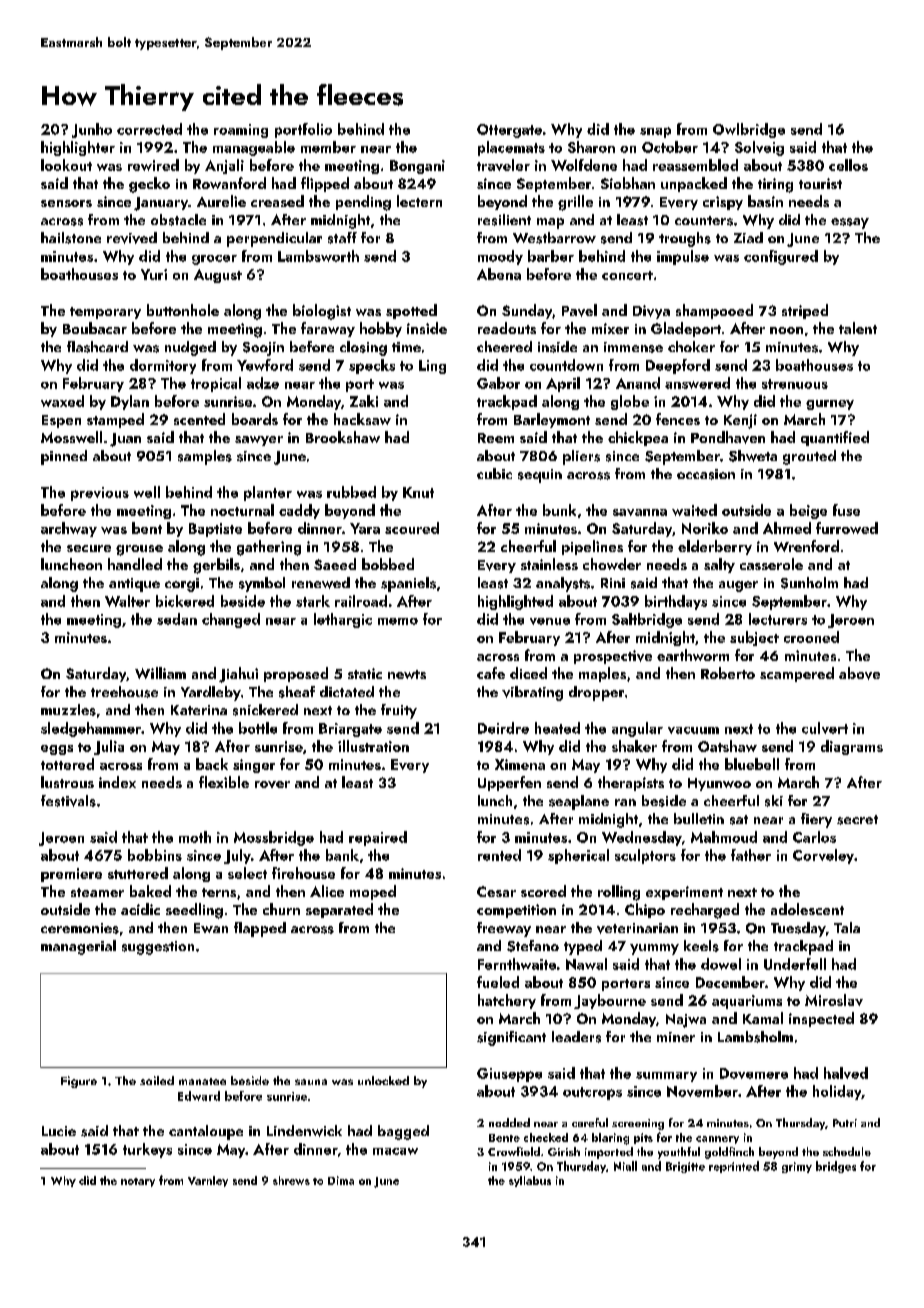  What do you see at coordinates (59, 1131) in the image?
I see `Lucie` at bounding box center [59, 1131].
